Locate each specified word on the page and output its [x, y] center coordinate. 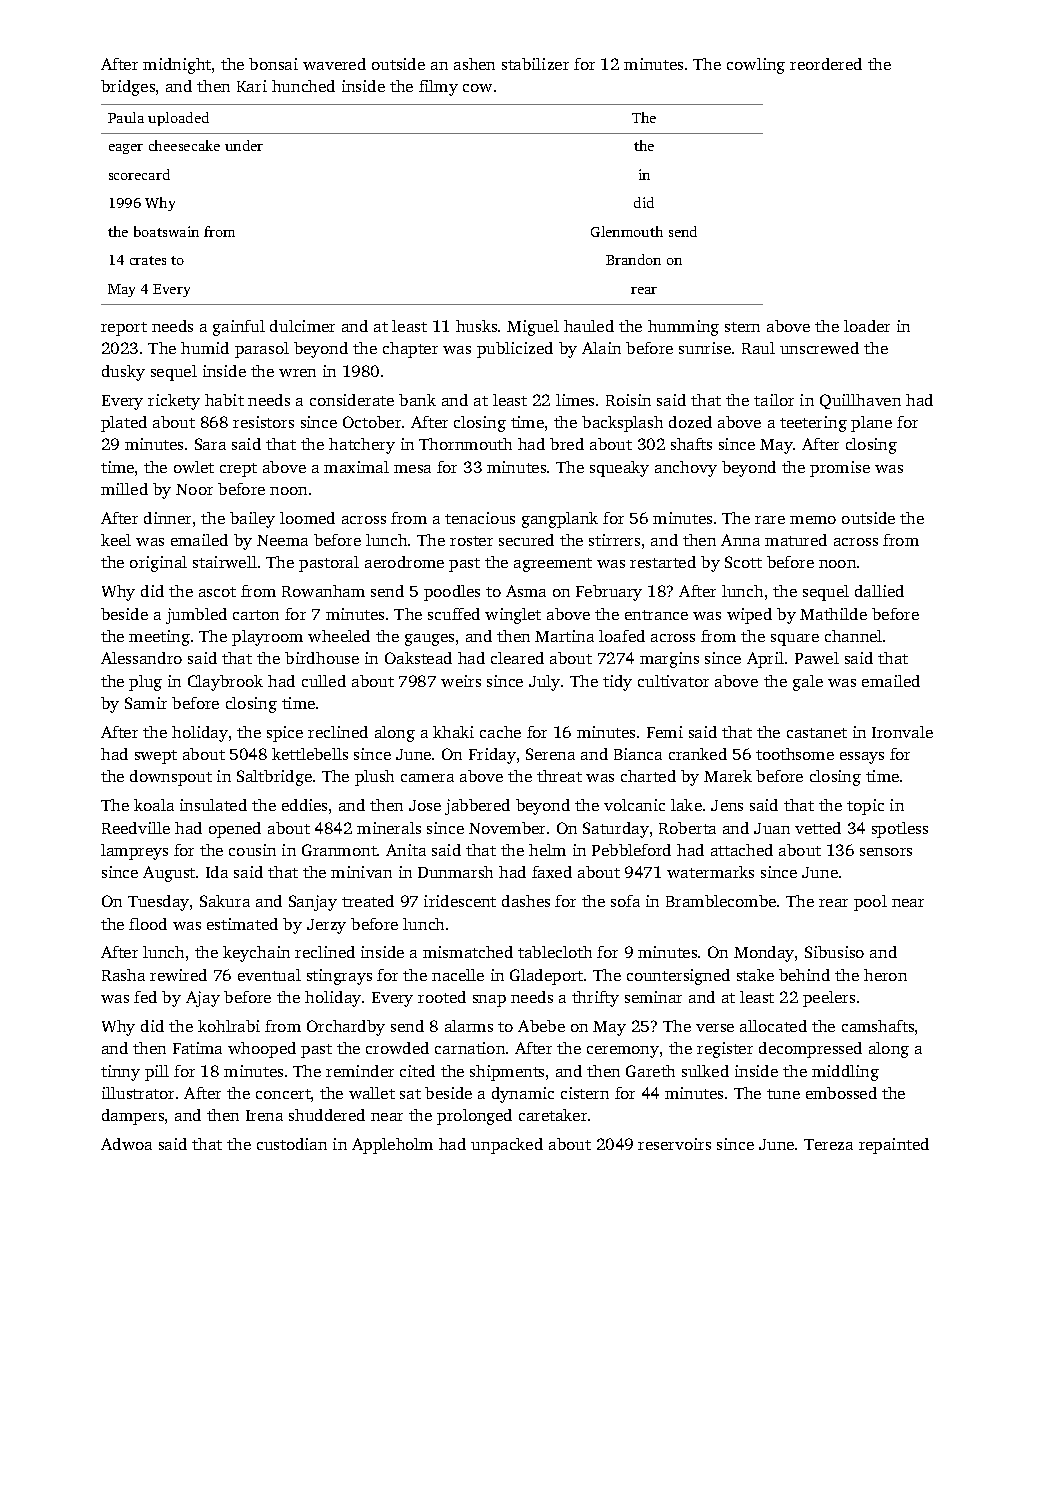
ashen [474, 64]
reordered [826, 64]
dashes [526, 901]
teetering [813, 424]
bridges [128, 88]
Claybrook [225, 683]
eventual [269, 975]
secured [526, 540]
